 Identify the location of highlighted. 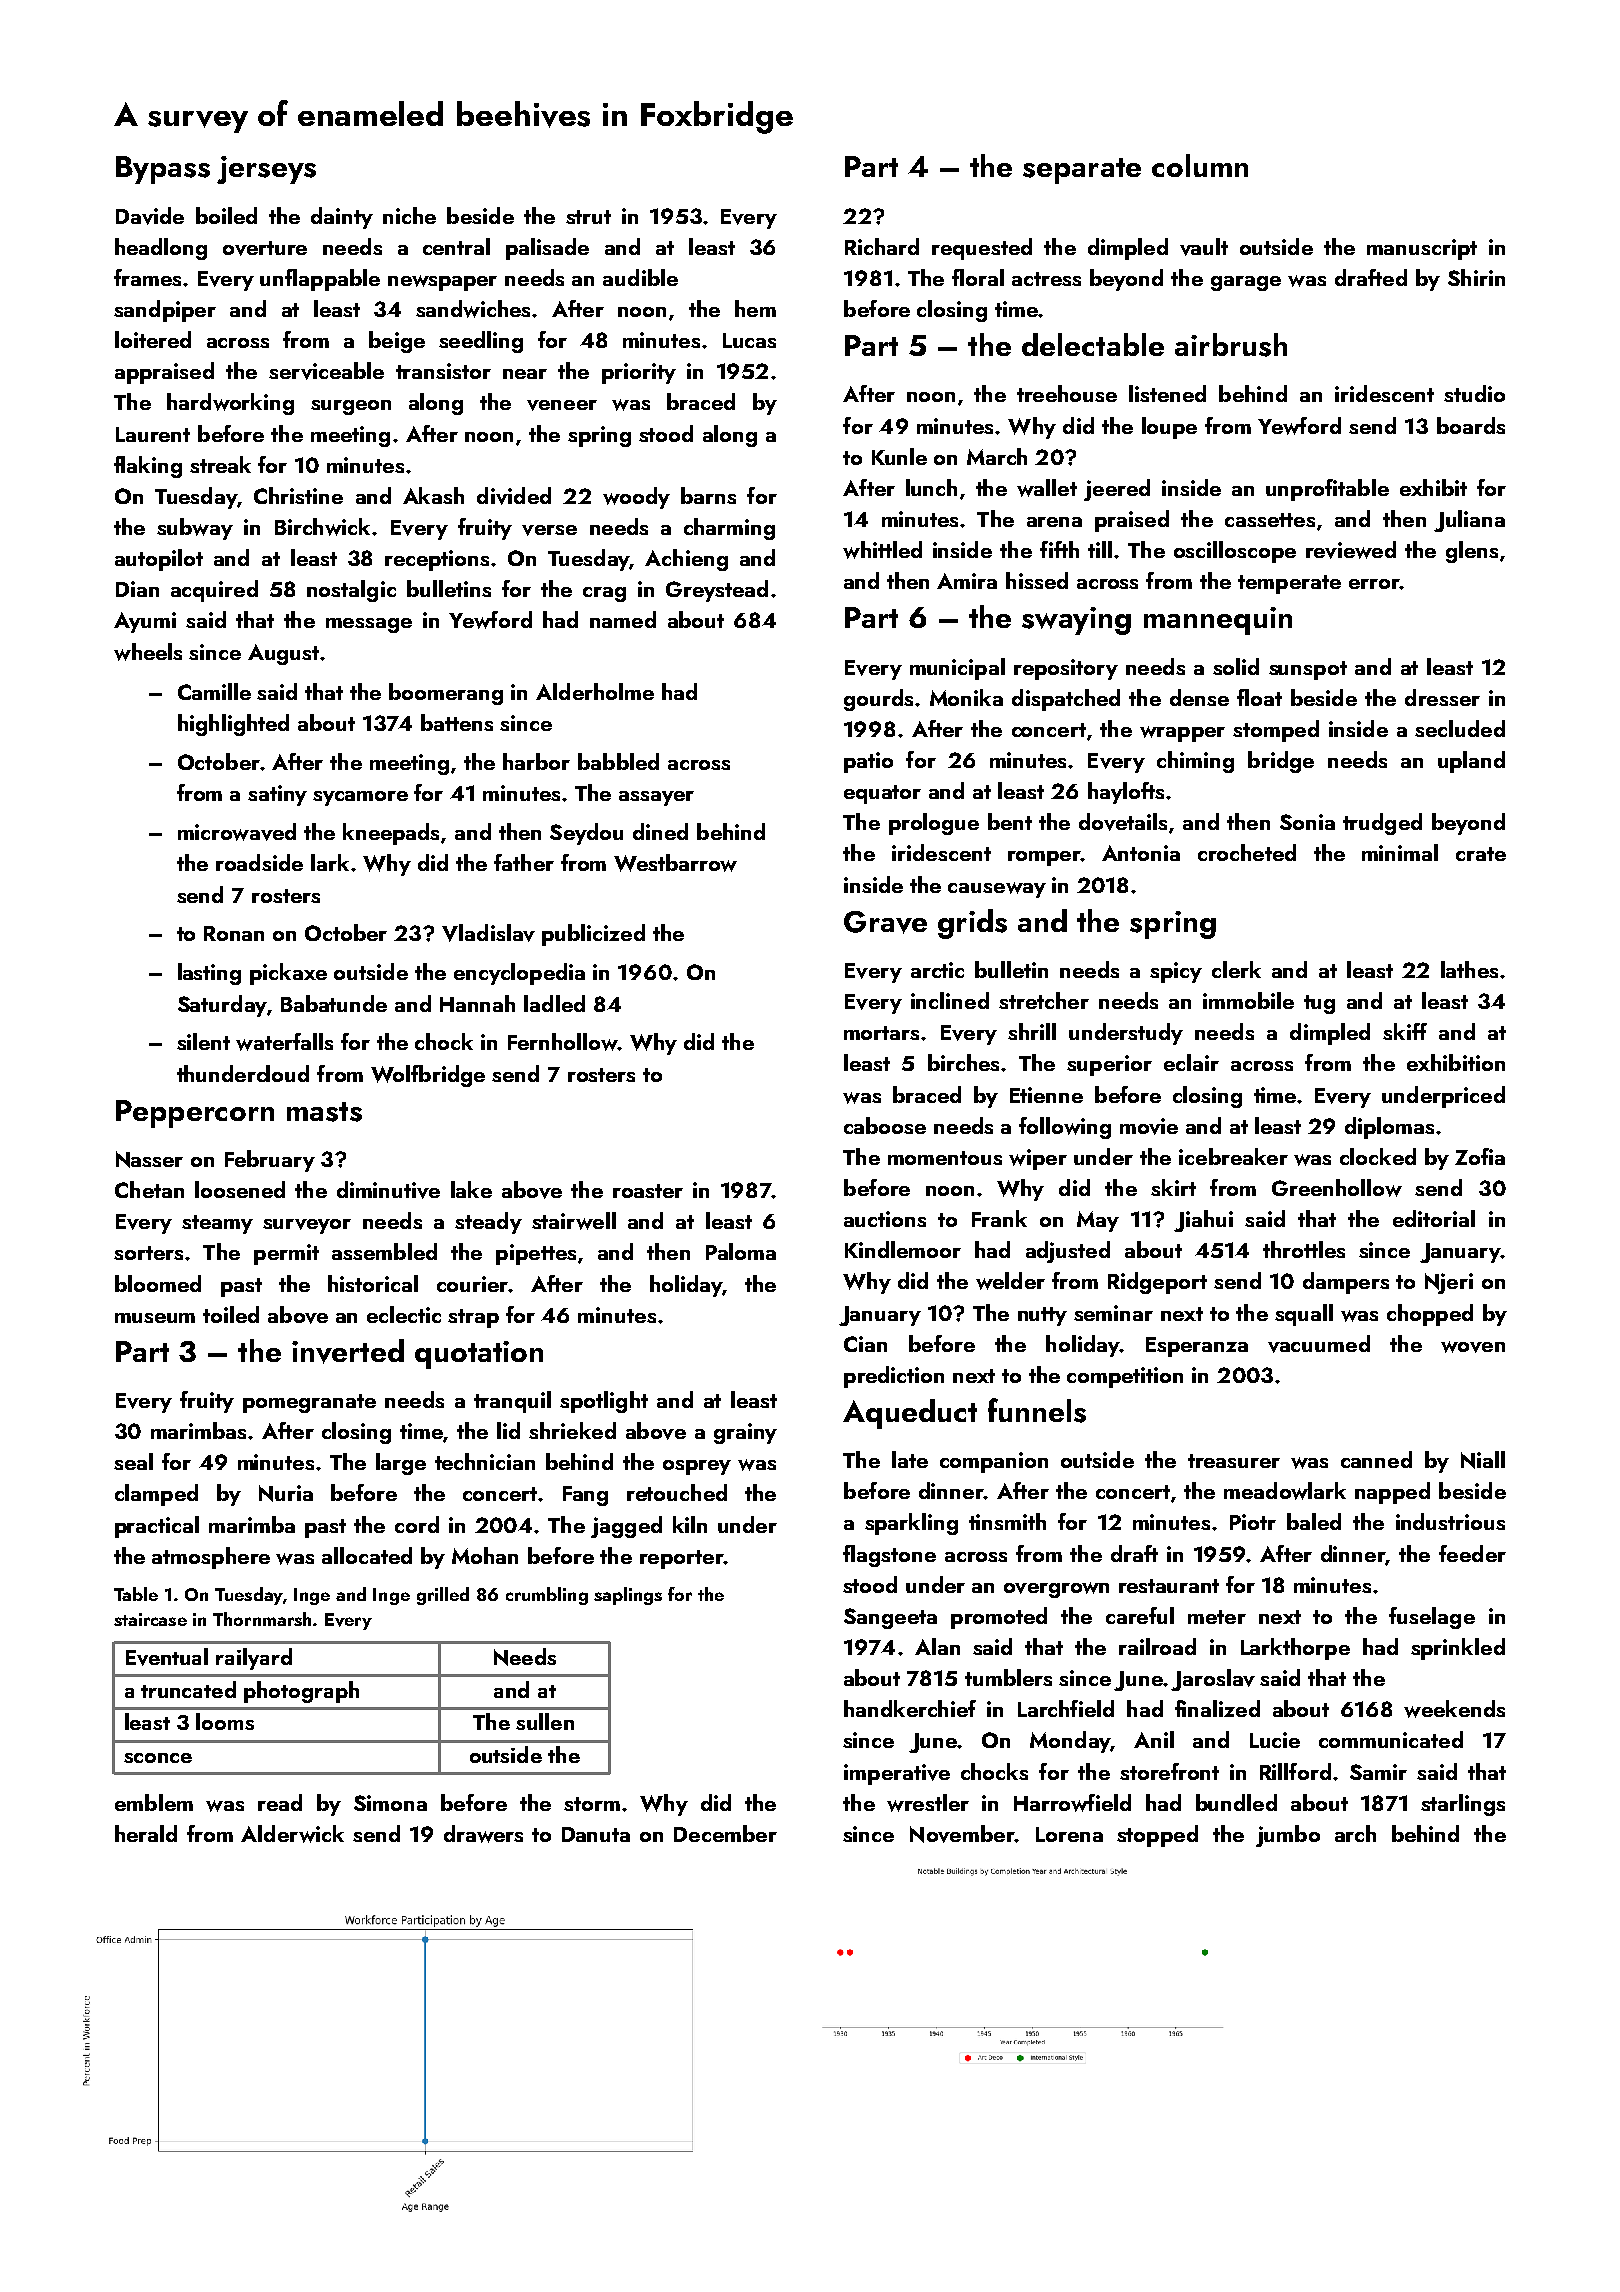
(233, 725).
